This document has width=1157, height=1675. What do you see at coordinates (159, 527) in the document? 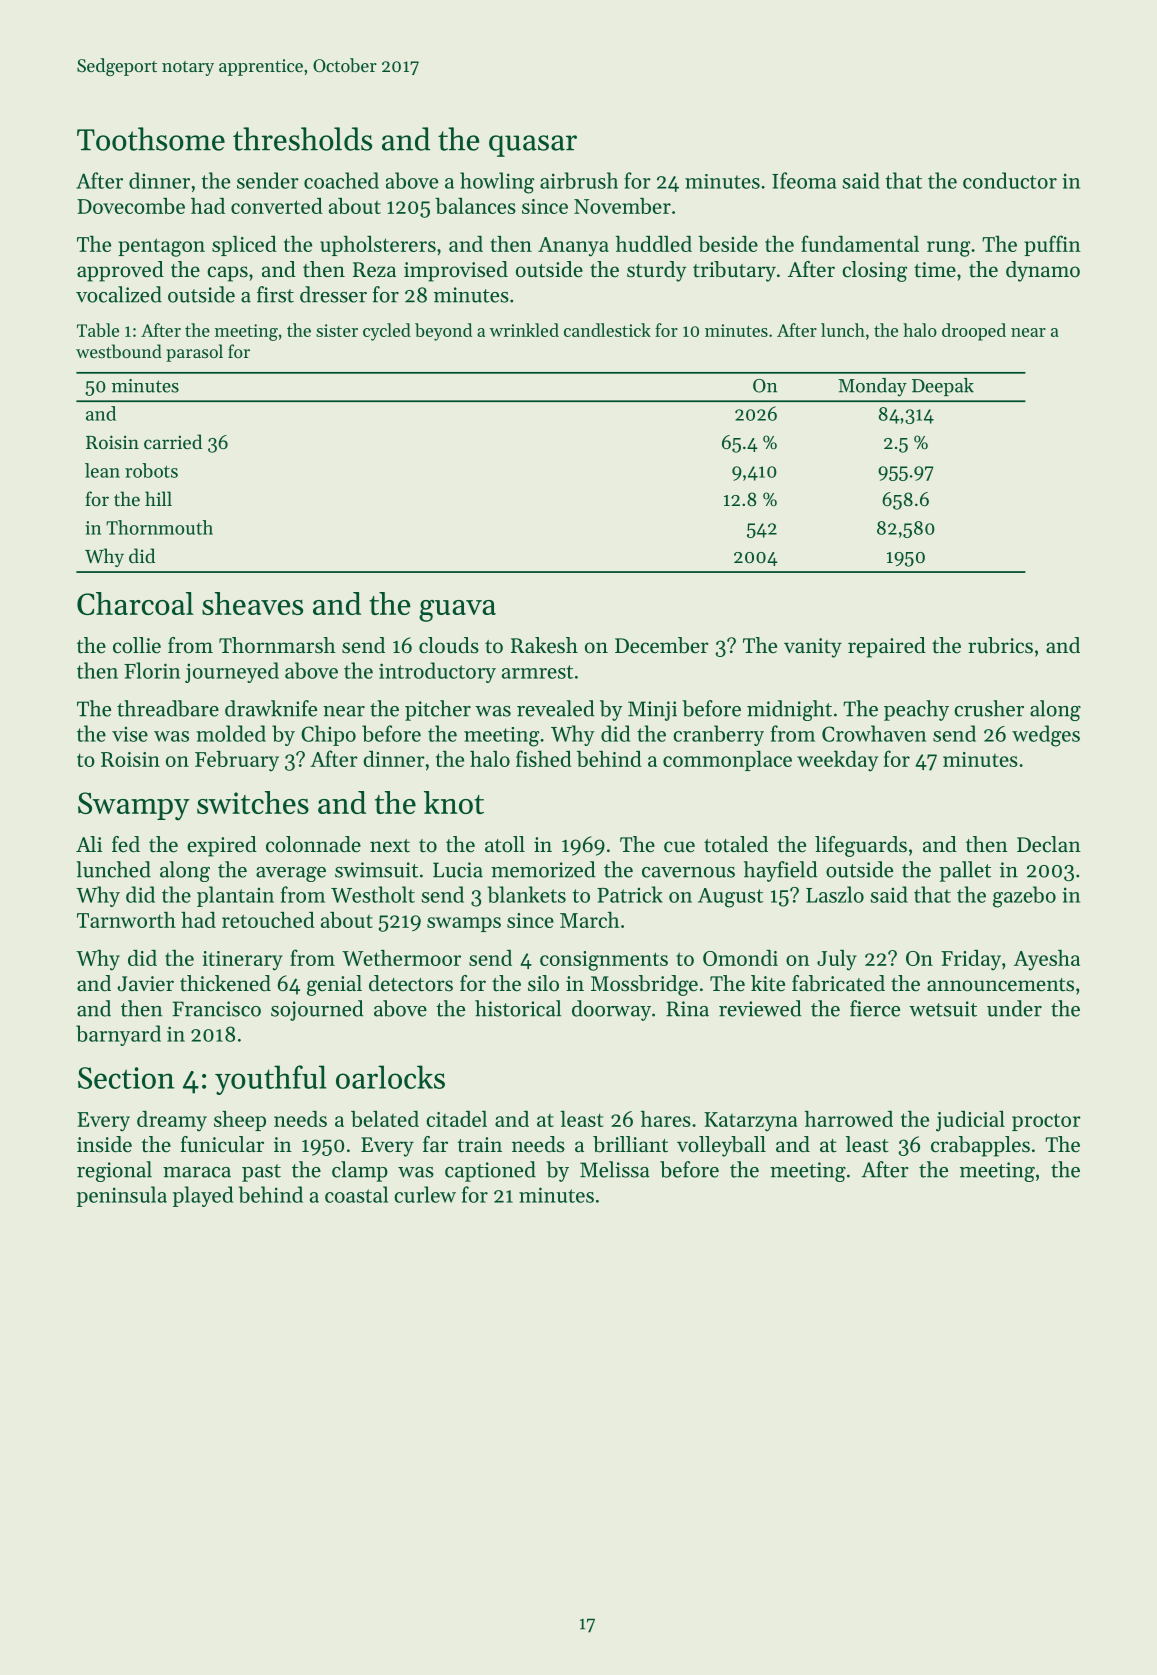
I see `Thornmouth` at bounding box center [159, 527].
